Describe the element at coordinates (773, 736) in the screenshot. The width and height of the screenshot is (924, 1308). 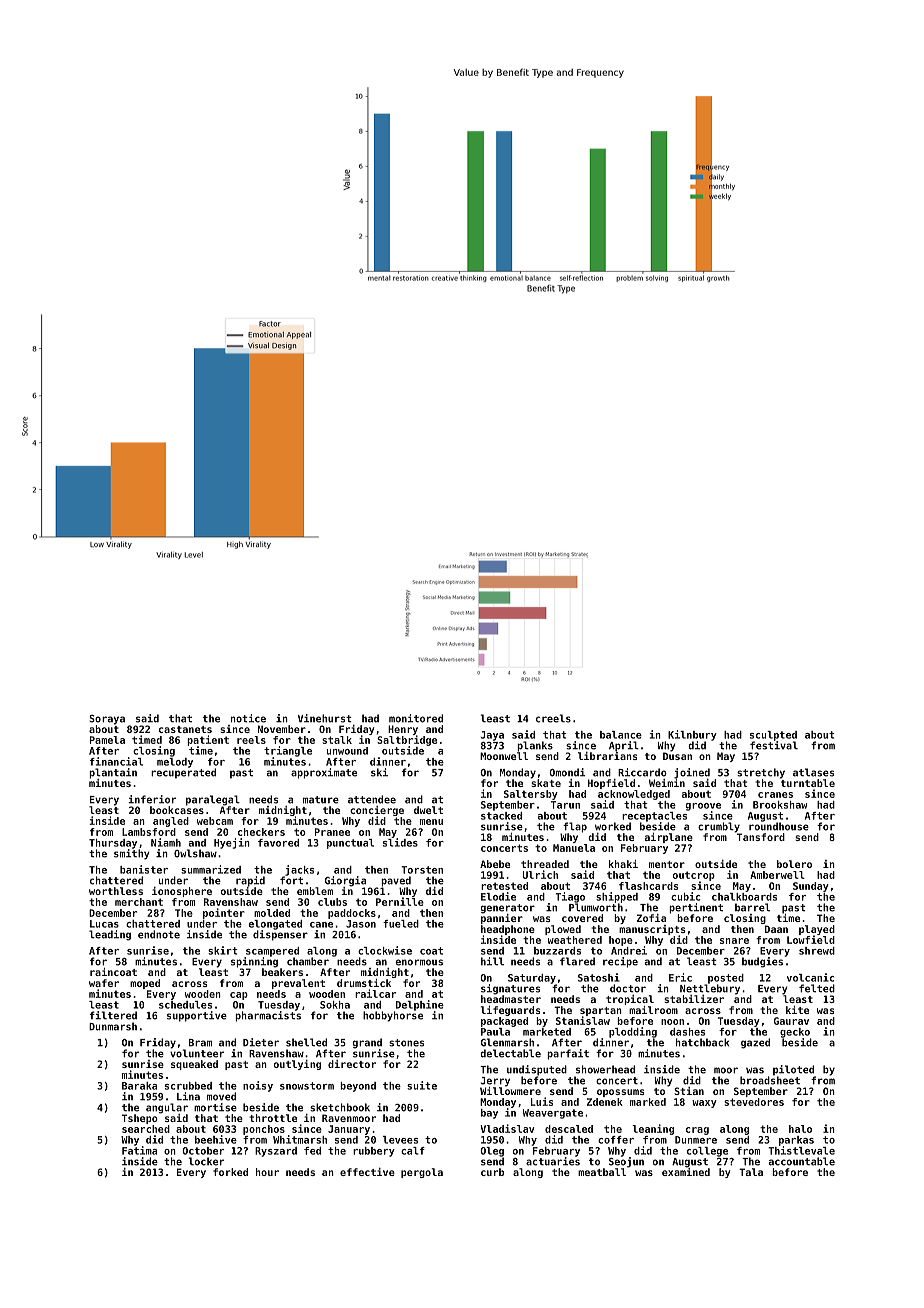
I see `sculpted` at that location.
